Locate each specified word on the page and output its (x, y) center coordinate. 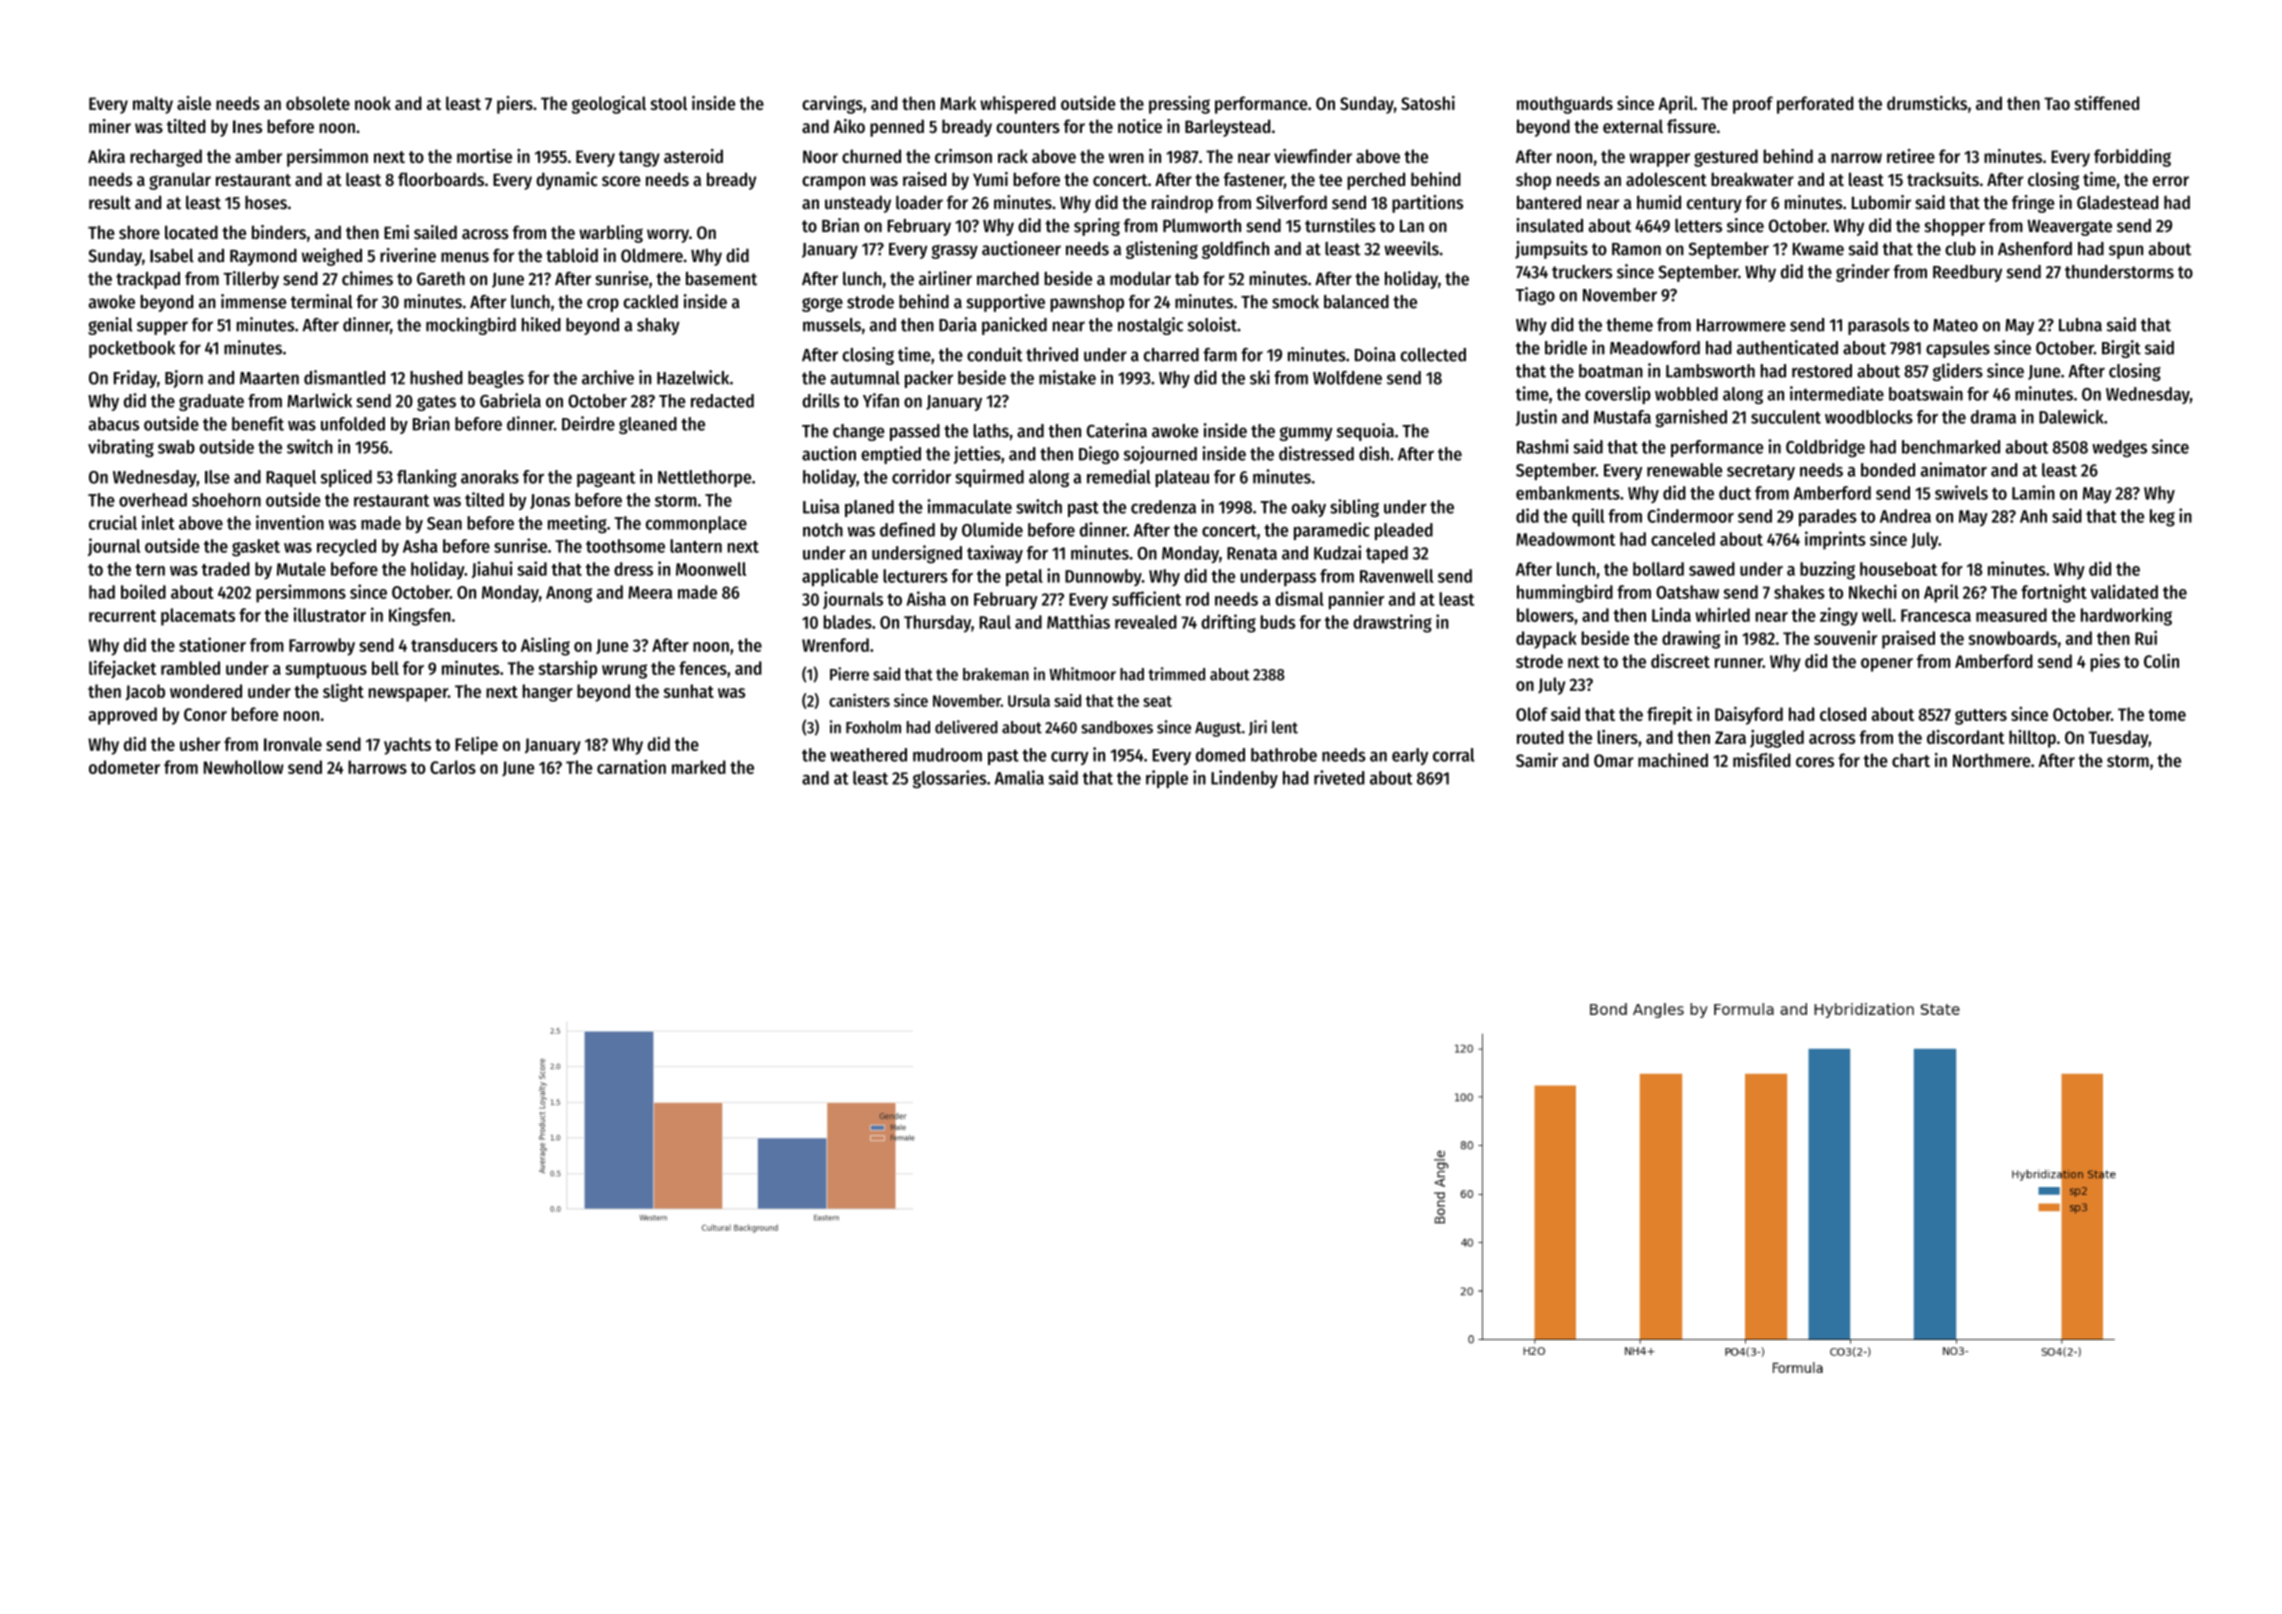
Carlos (453, 767)
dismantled (344, 377)
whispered (1018, 105)
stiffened (2106, 103)
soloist (1212, 324)
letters (1698, 226)
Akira (106, 156)
